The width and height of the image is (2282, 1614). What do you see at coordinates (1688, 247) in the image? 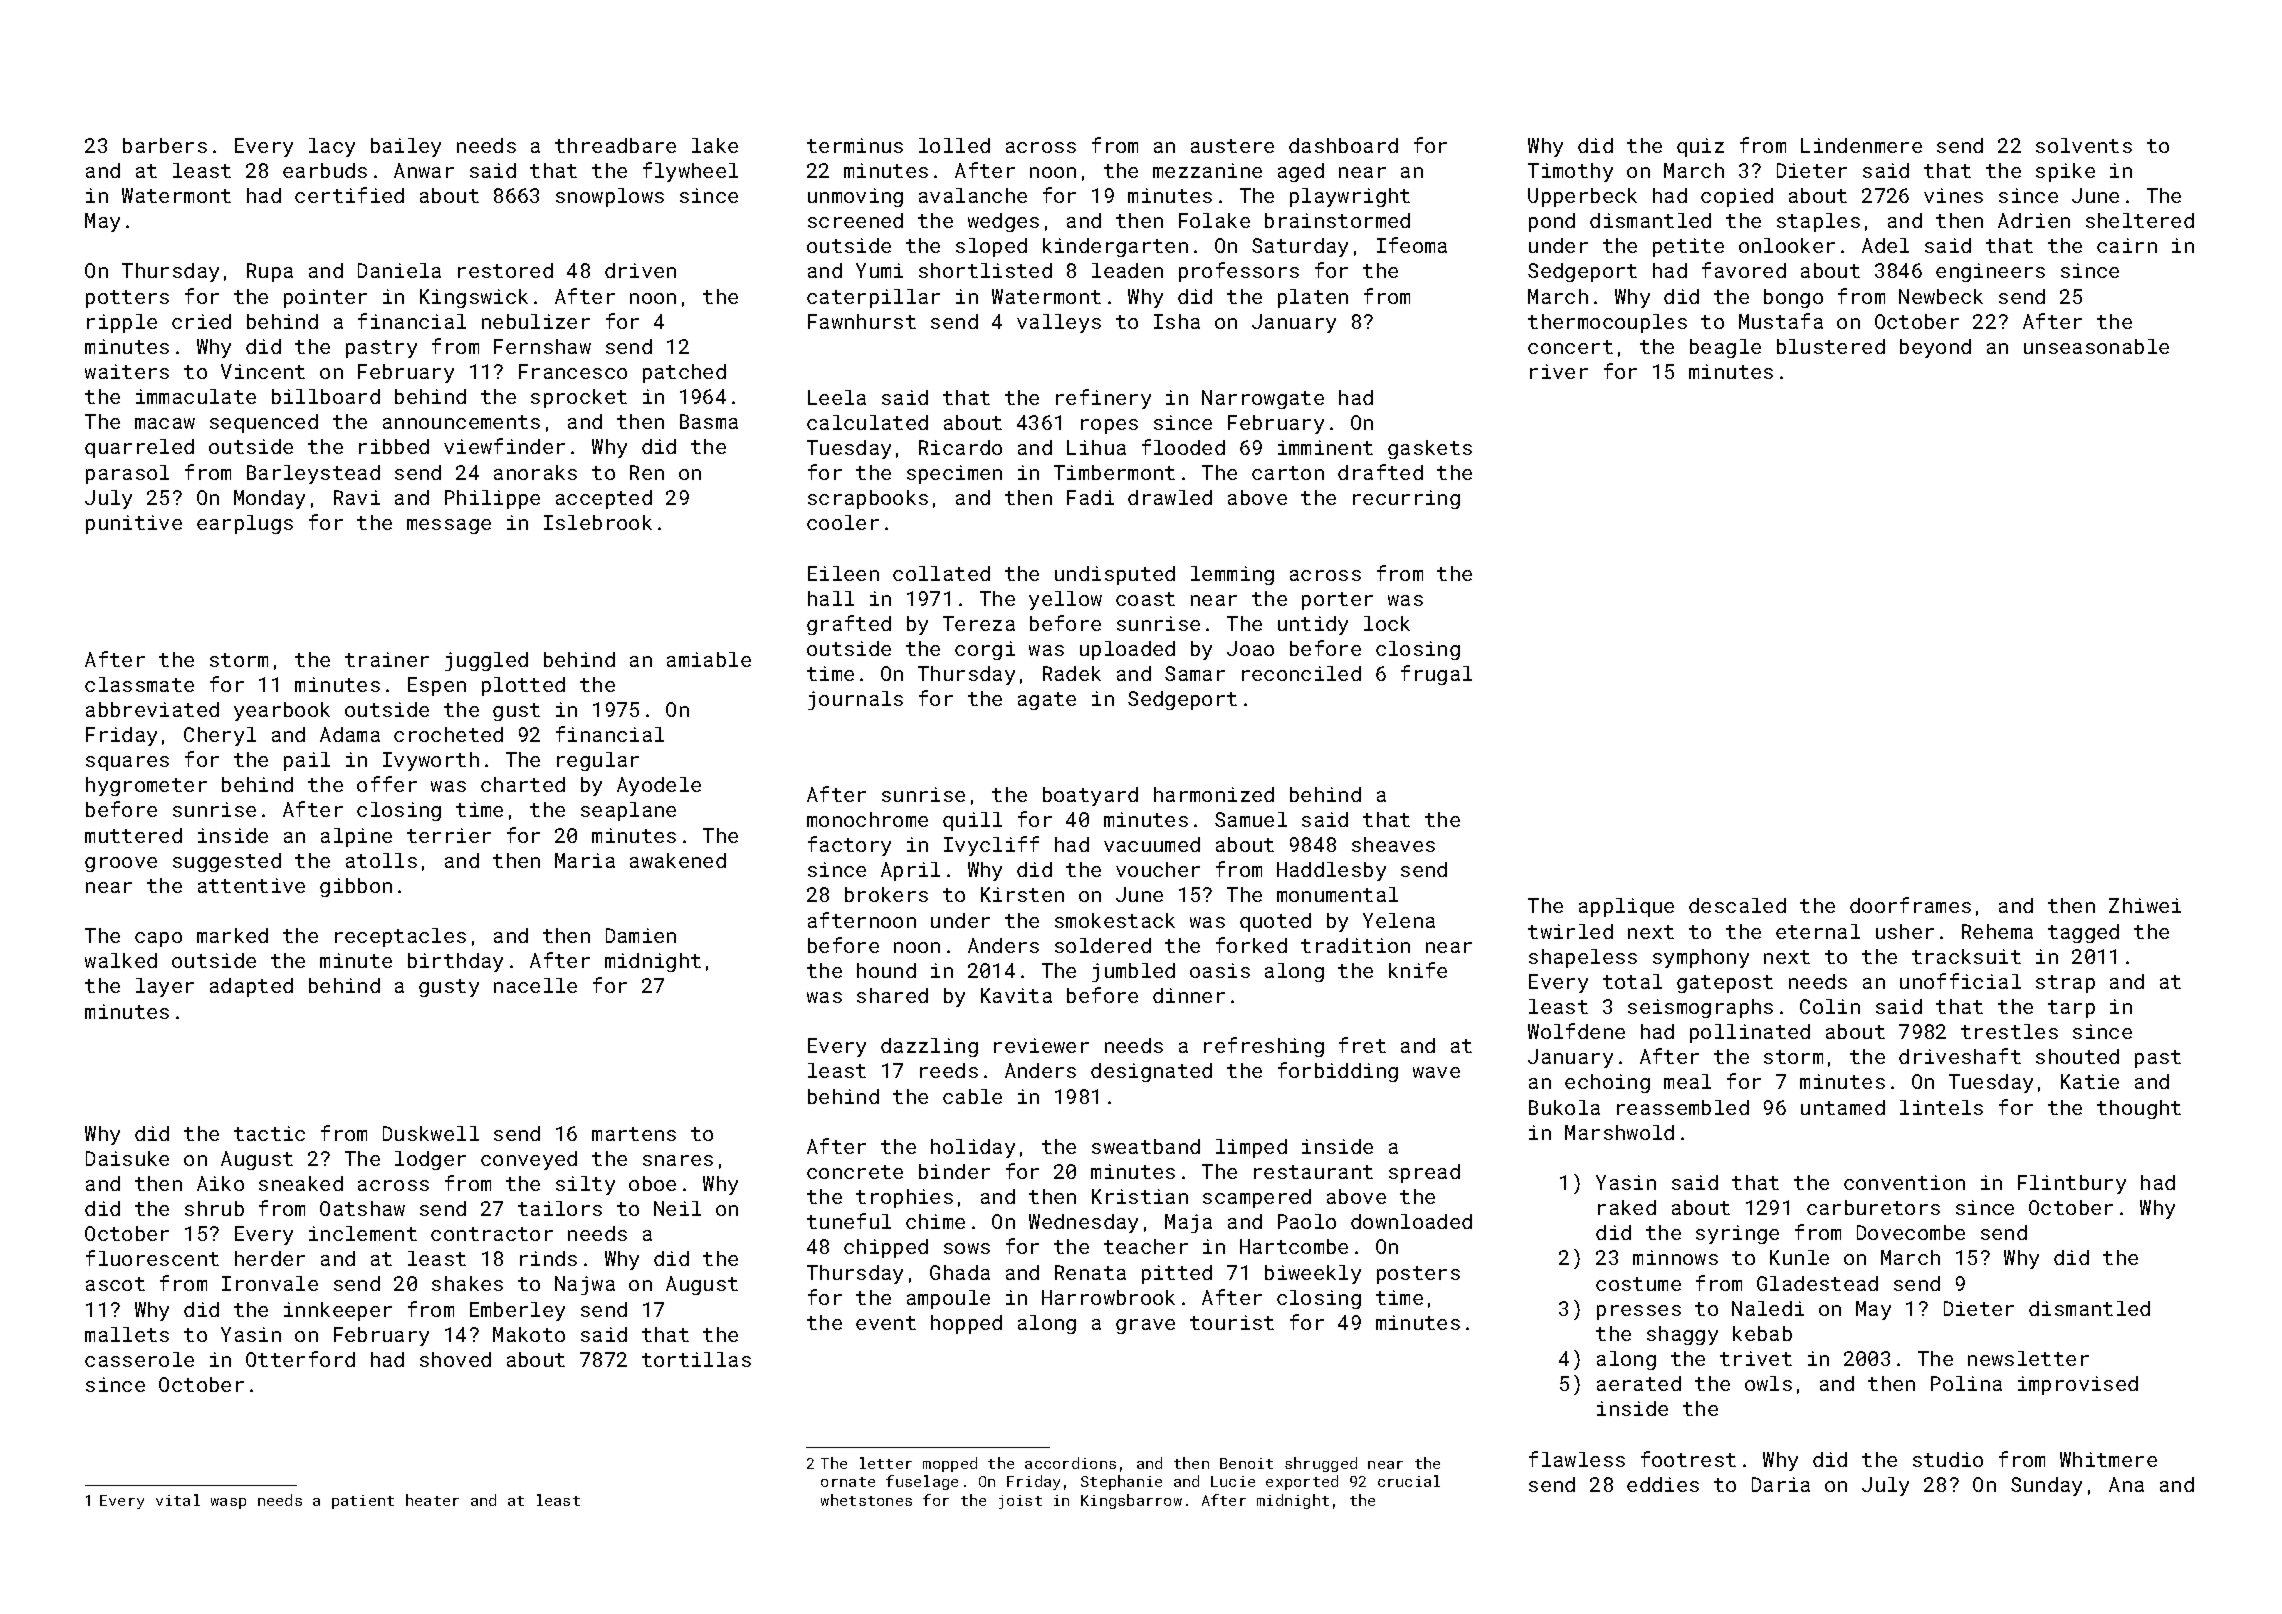
I see `petite` at bounding box center [1688, 247].
